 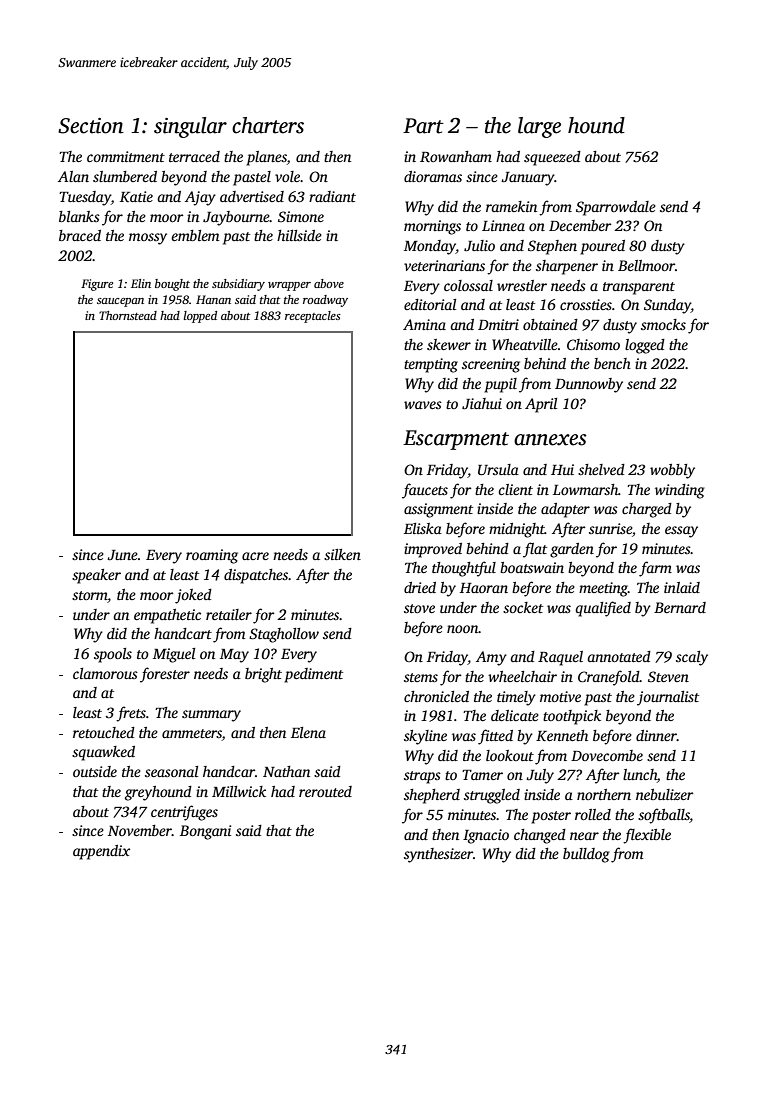 What do you see at coordinates (105, 673) in the document?
I see `clamorous` at bounding box center [105, 673].
